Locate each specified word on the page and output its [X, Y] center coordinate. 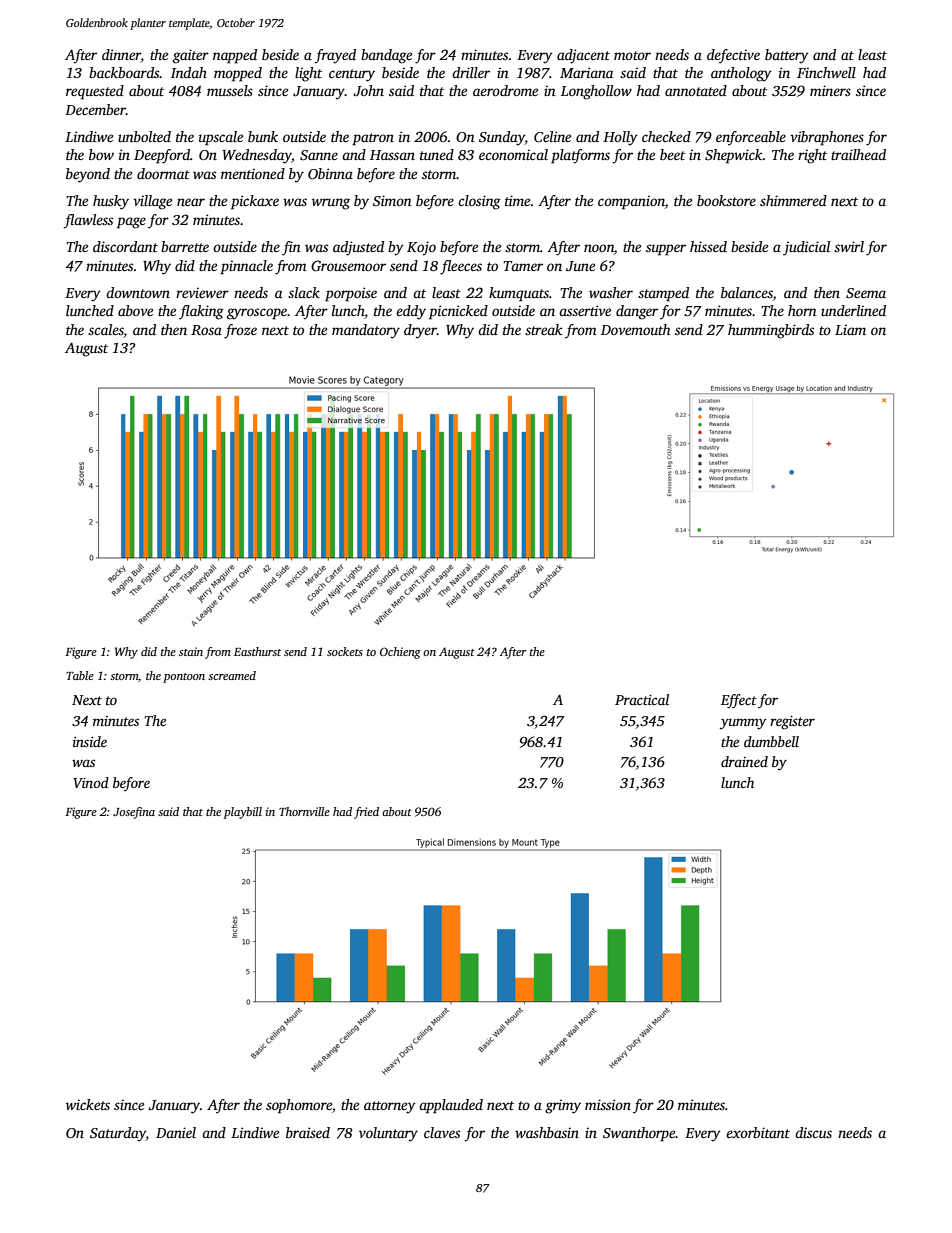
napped [235, 56]
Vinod [91, 782]
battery [787, 56]
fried [366, 813]
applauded [451, 1106]
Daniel [176, 1132]
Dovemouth [635, 329]
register [792, 723]
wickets [88, 1104]
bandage [386, 56]
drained [744, 761]
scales [106, 329]
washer [611, 292]
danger [637, 312]
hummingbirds [771, 331]
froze [240, 331]
